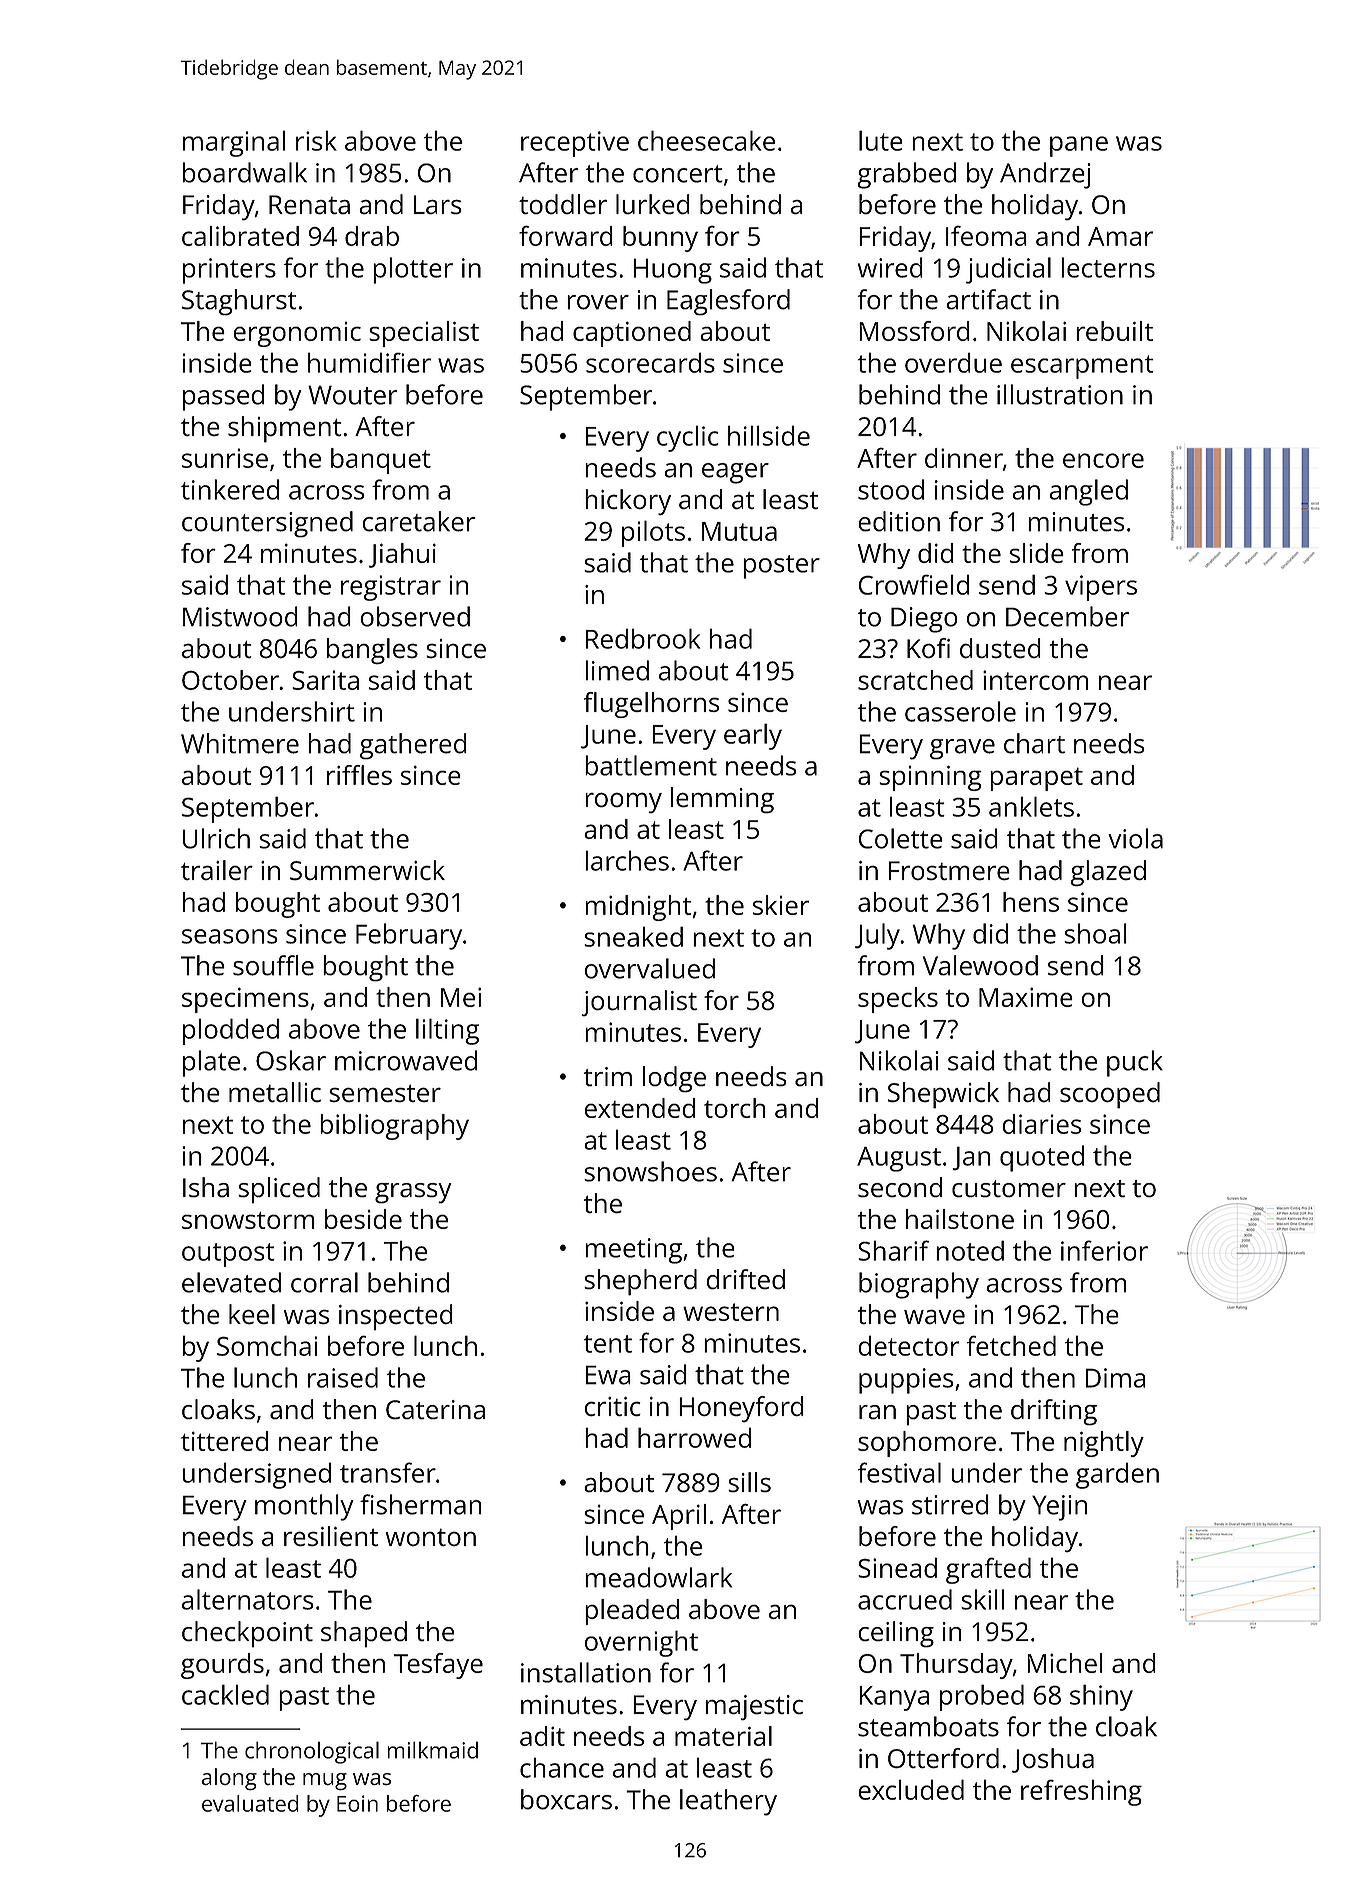 Image resolution: width=1346 pixels, height=1903 pixels. What do you see at coordinates (248, 1599) in the screenshot?
I see `alternators` at bounding box center [248, 1599].
